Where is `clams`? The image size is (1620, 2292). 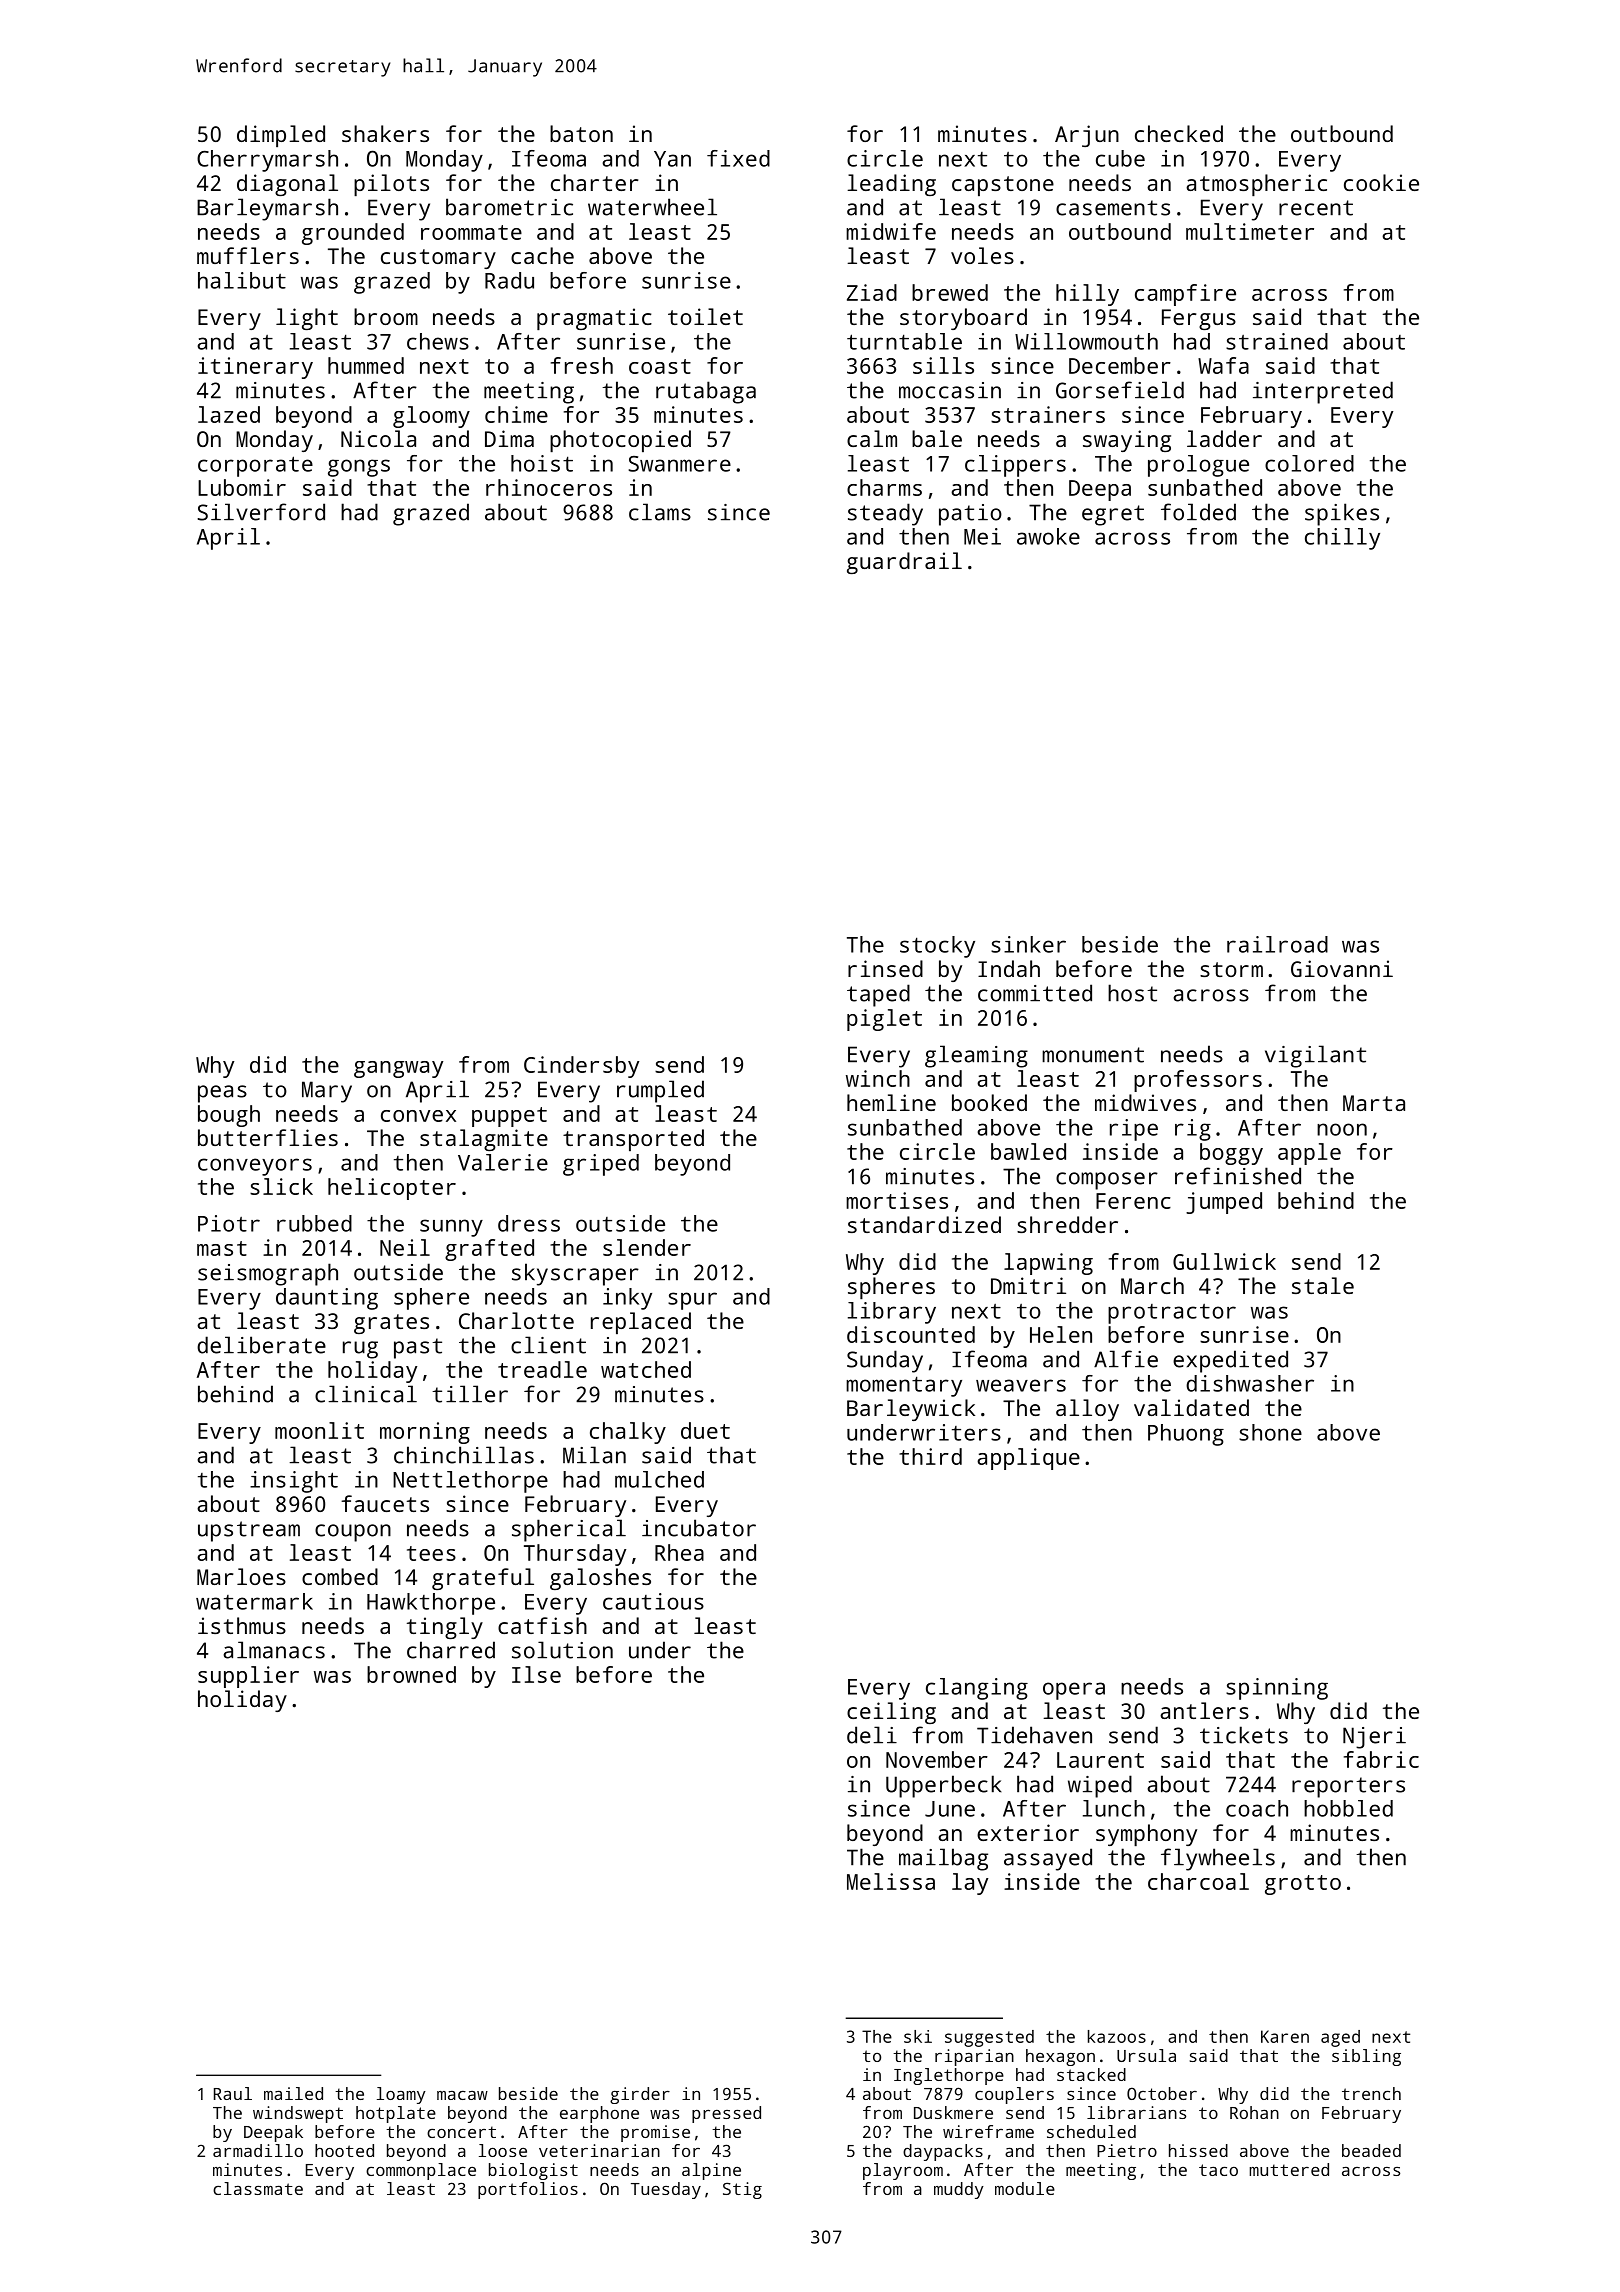 clams is located at coordinates (660, 512).
